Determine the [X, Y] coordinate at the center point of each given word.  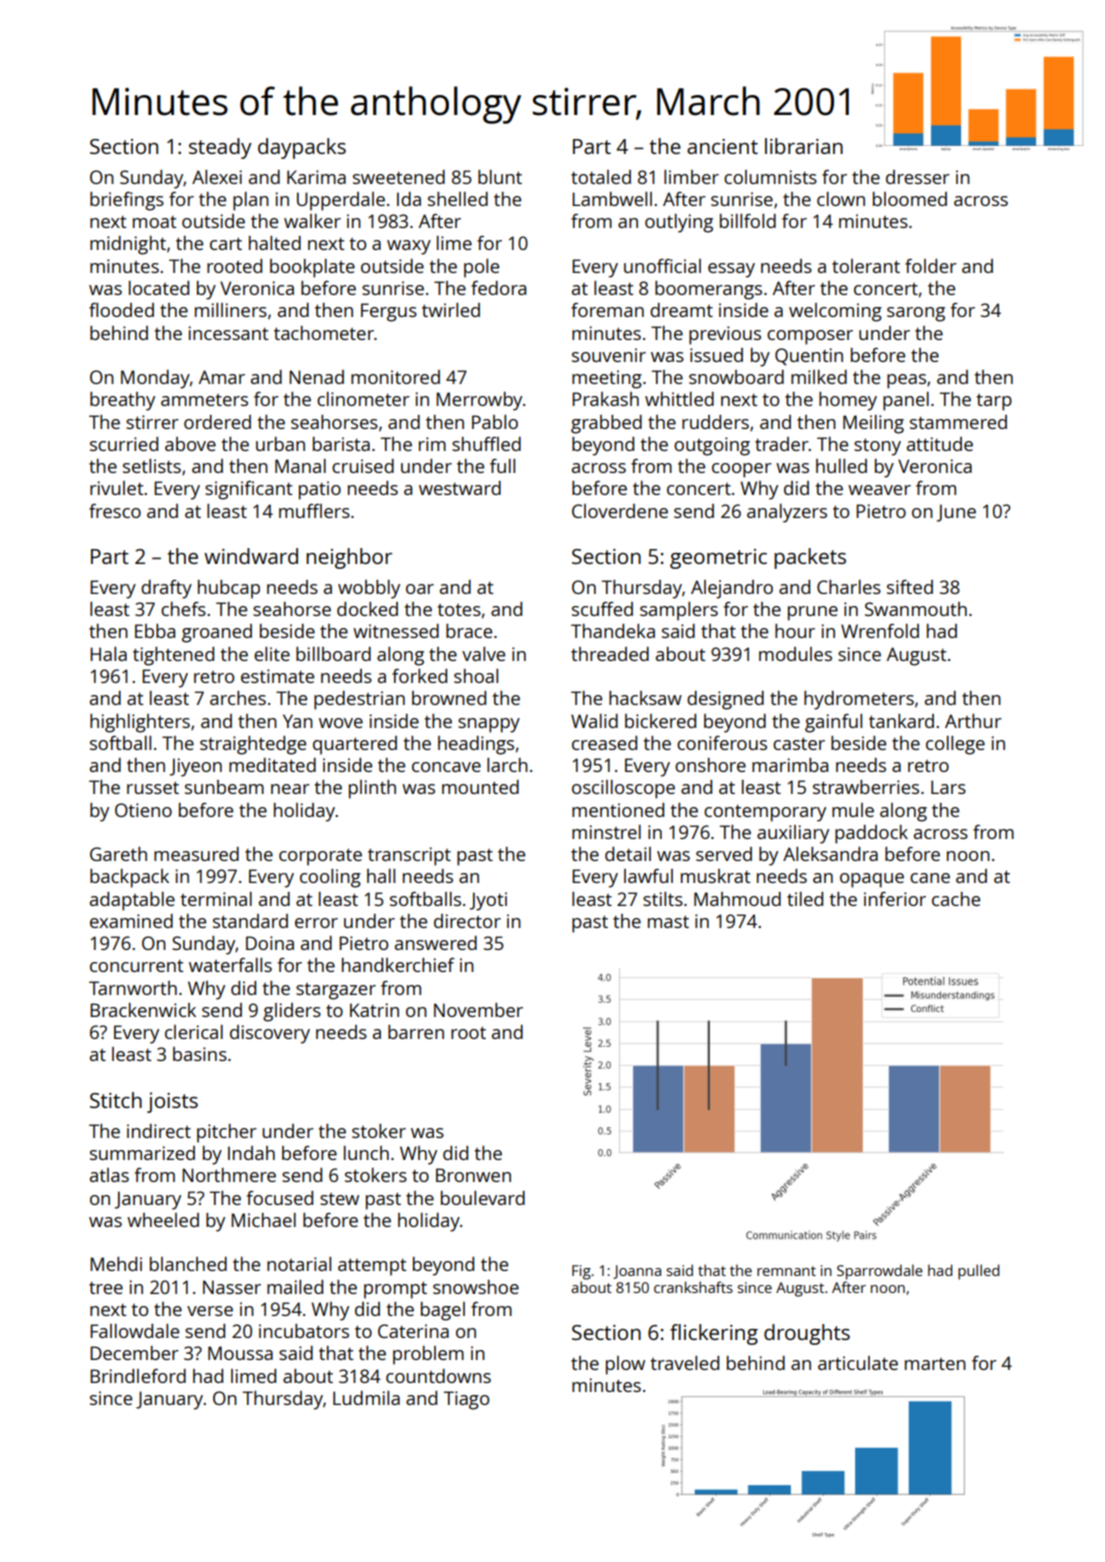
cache [956, 899]
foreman [607, 310]
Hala [108, 654]
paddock [871, 834]
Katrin [374, 1010]
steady [220, 148]
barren [416, 1032]
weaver [879, 490]
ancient [722, 146]
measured [196, 854]
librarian [804, 146]
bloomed [910, 199]
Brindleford [138, 1376]
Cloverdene [620, 511]
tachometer [324, 333]
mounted [480, 787]
